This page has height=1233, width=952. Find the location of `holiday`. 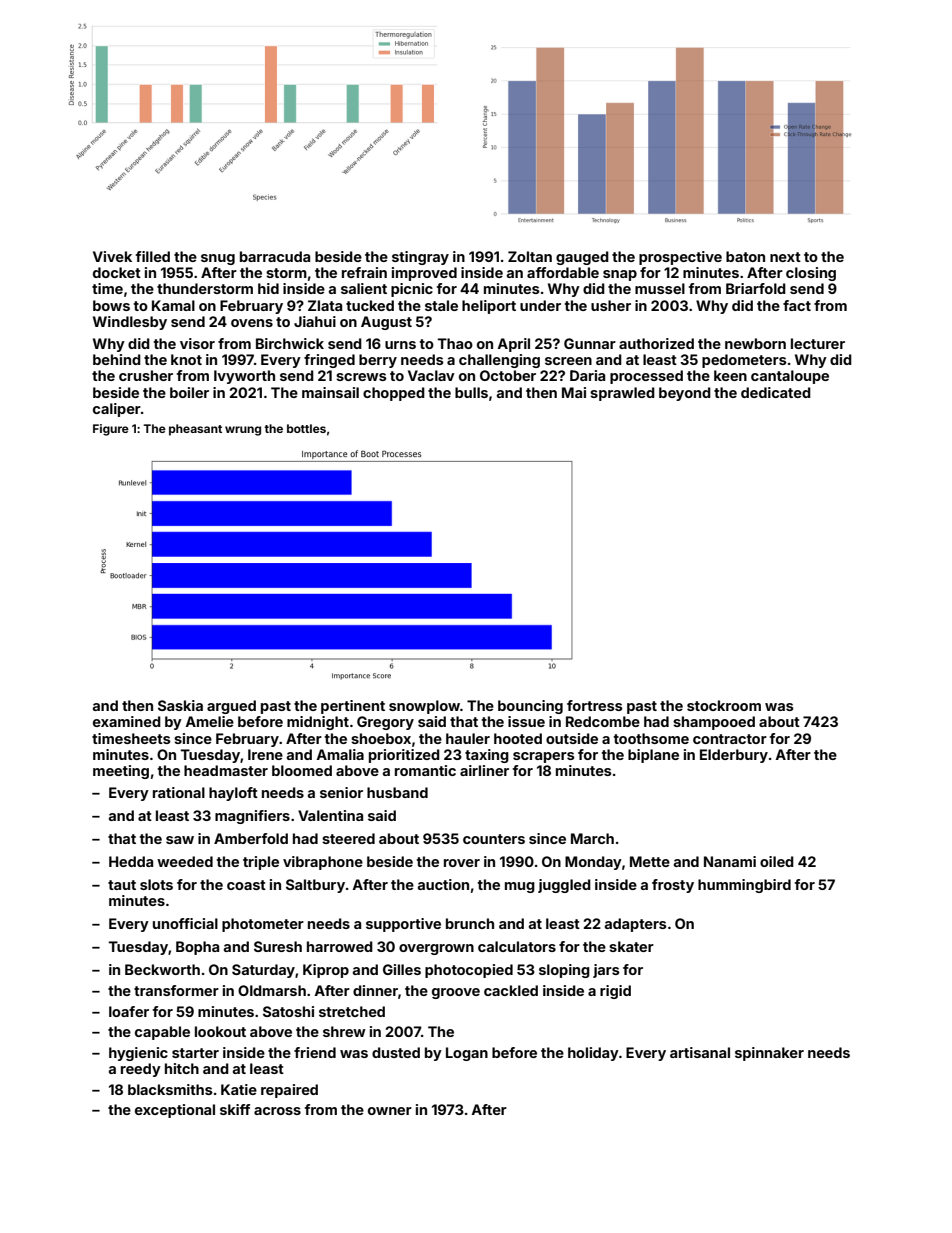

holiday is located at coordinates (593, 1054).
